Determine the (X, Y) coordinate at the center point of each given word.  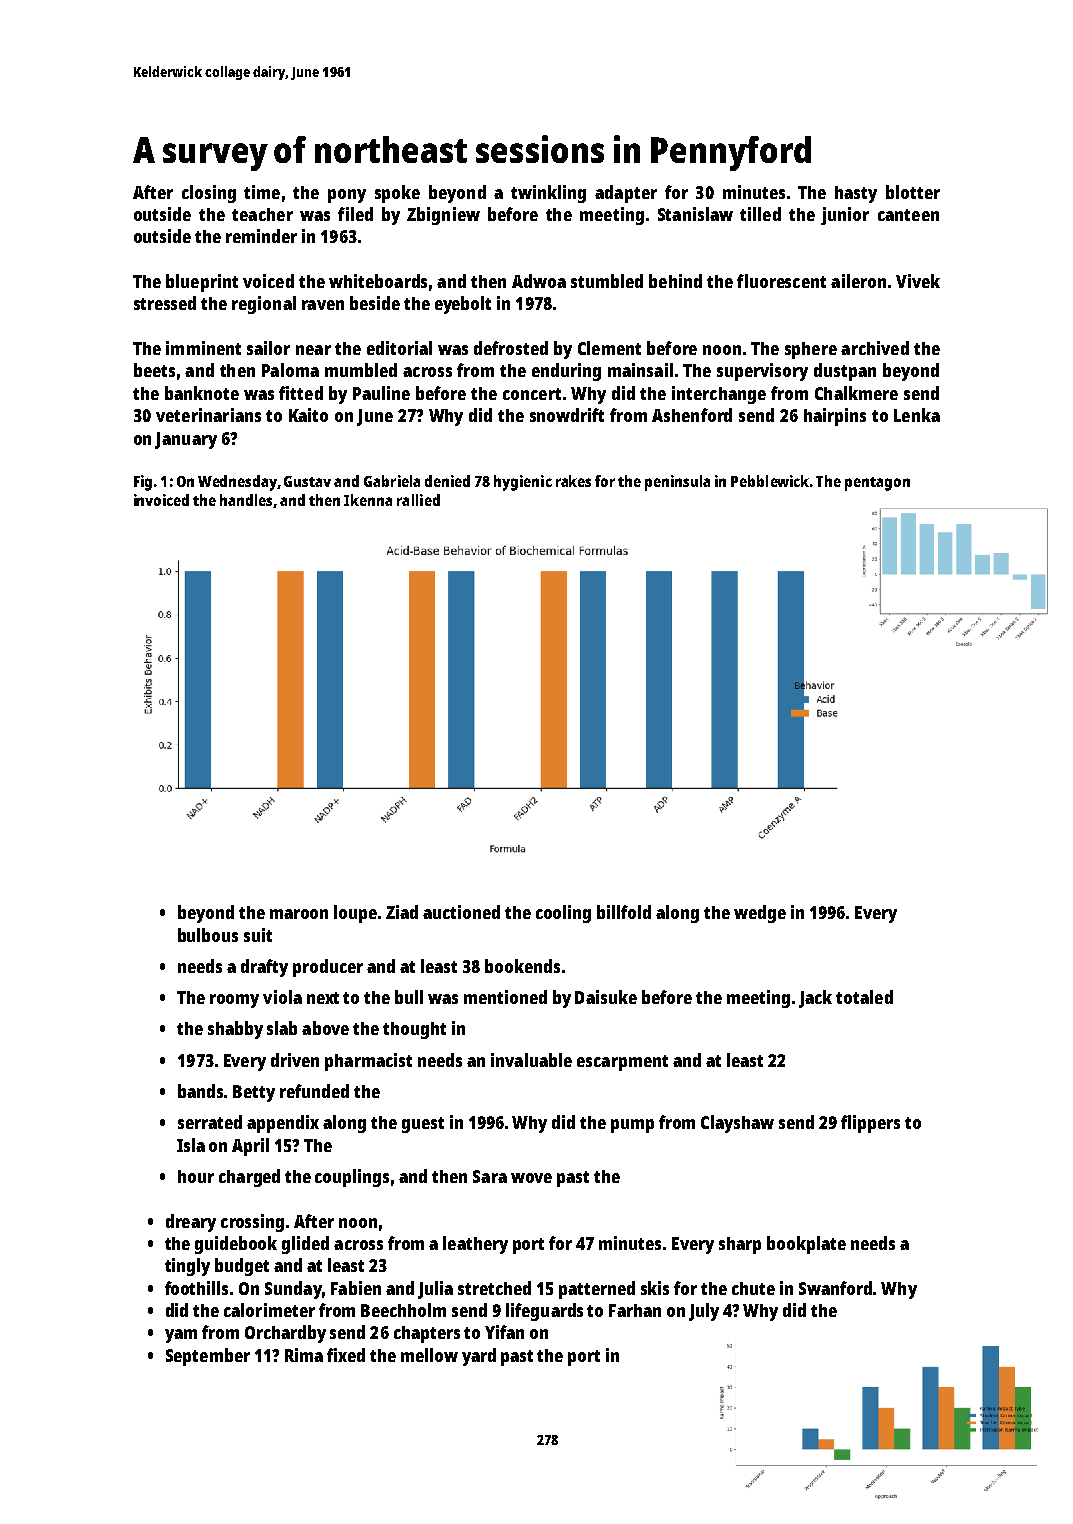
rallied (418, 500)
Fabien (356, 1288)
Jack (815, 999)
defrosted (511, 348)
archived (875, 348)
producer (328, 968)
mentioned (505, 997)
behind (675, 281)
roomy (234, 1001)
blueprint (202, 283)
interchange (719, 395)
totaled (864, 997)
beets (154, 370)
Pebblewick (770, 481)
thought (414, 1030)
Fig (143, 483)
